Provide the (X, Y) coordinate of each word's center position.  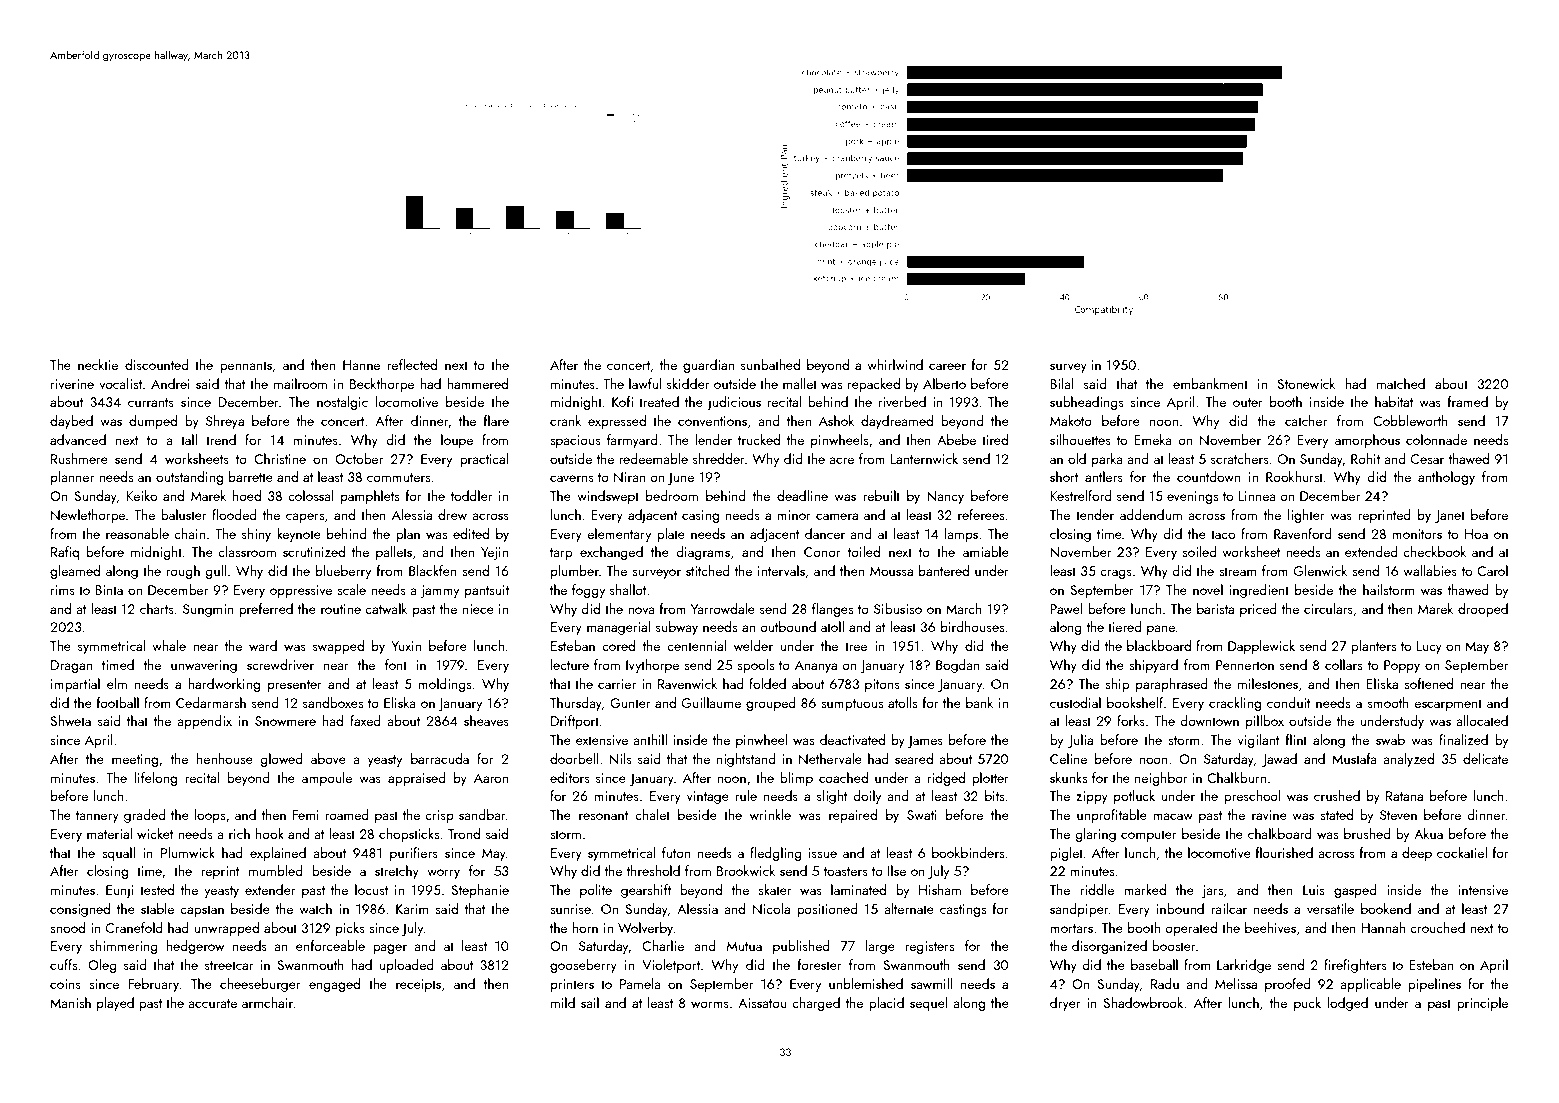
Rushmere (79, 458)
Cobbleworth (1410, 420)
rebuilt (881, 495)
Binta (109, 590)
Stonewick (1306, 383)
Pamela (640, 983)
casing (700, 516)
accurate (212, 1003)
